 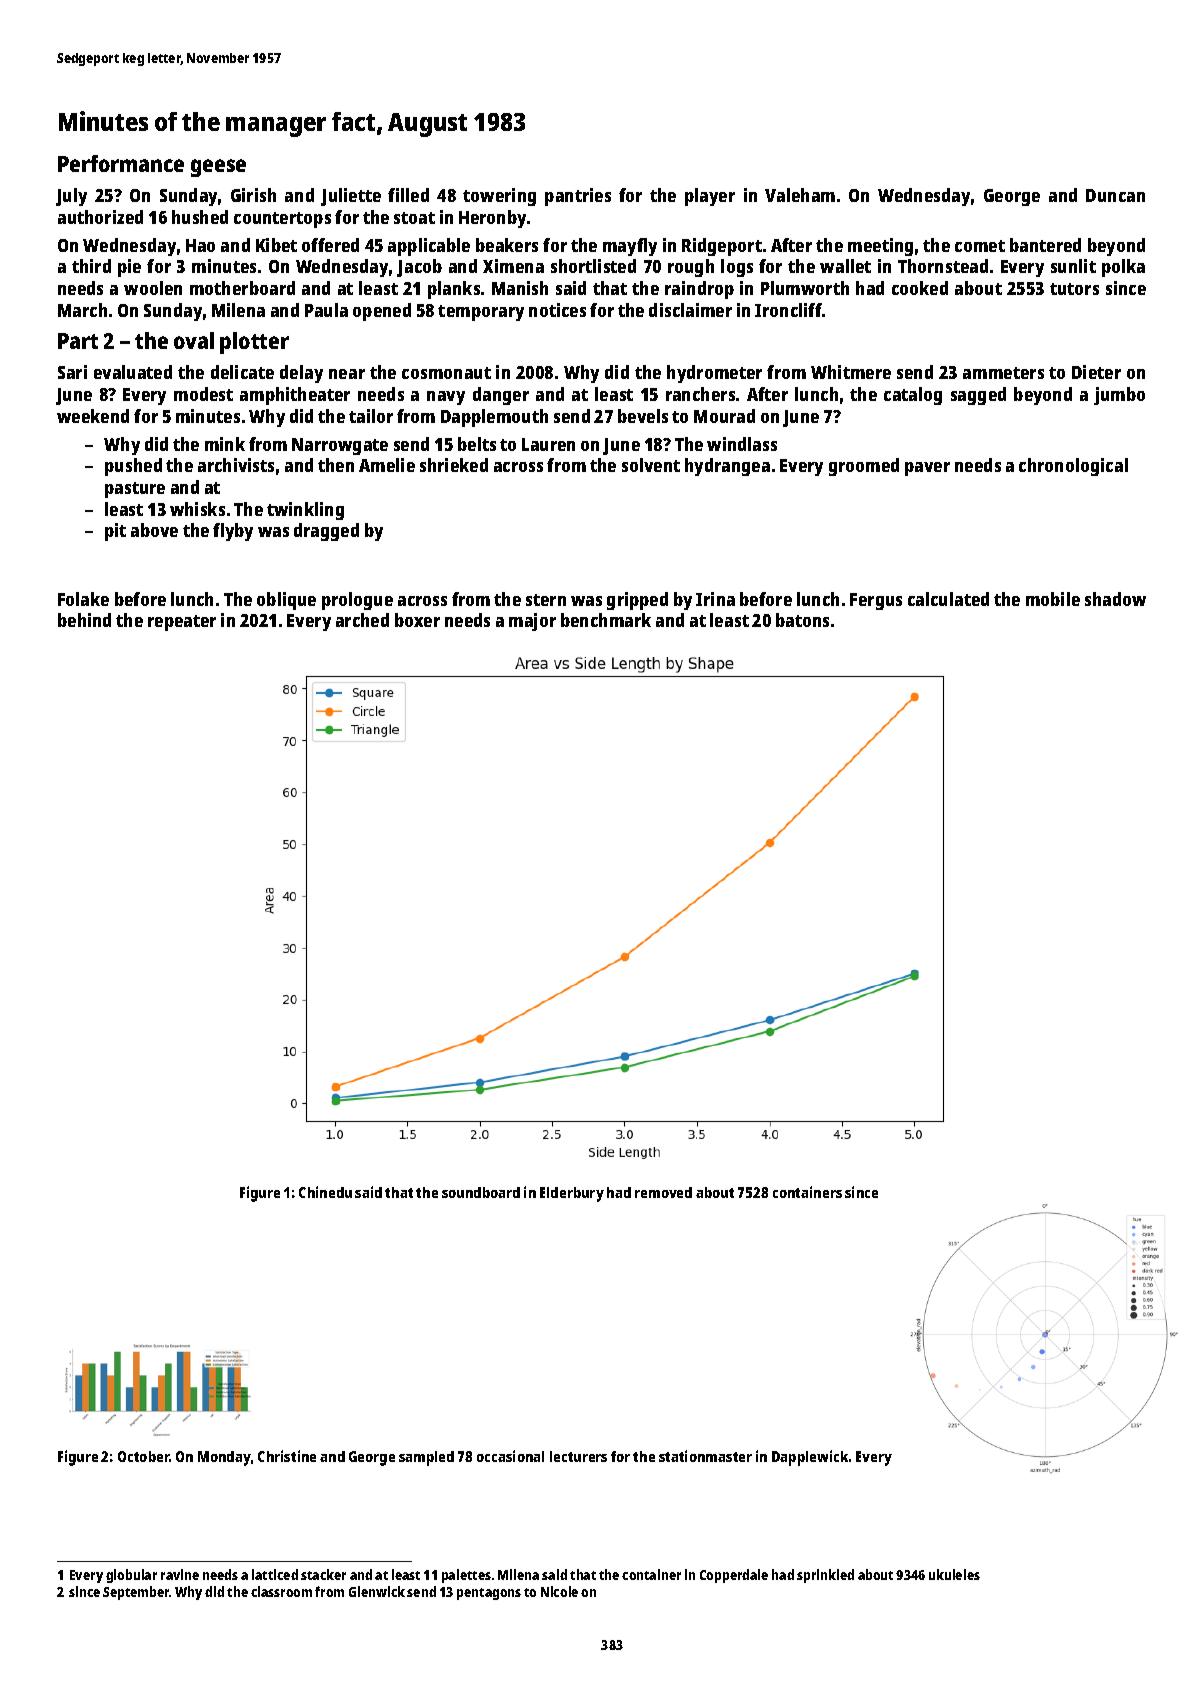 I want to click on batons, so click(x=802, y=620).
